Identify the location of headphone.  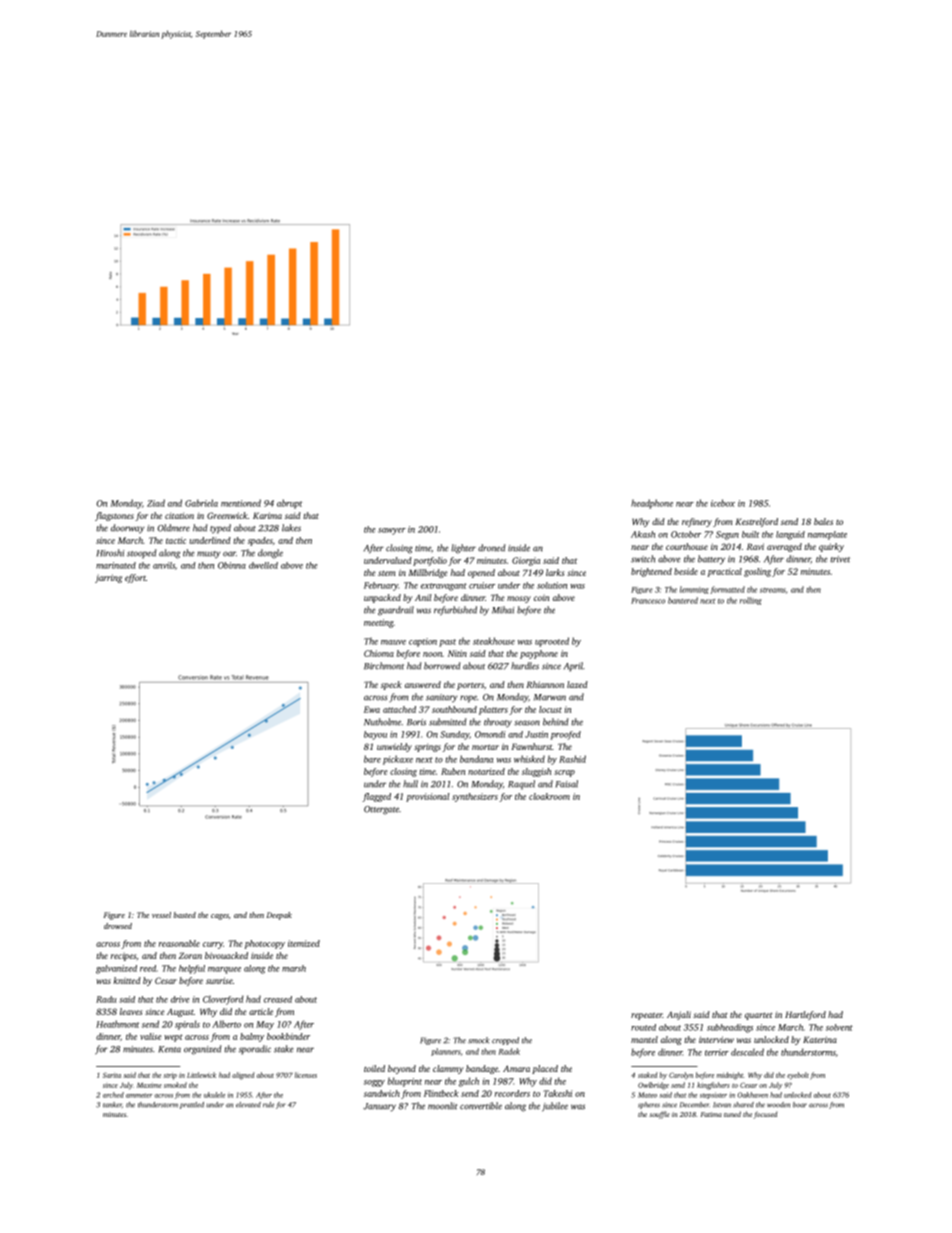
(652, 504).
